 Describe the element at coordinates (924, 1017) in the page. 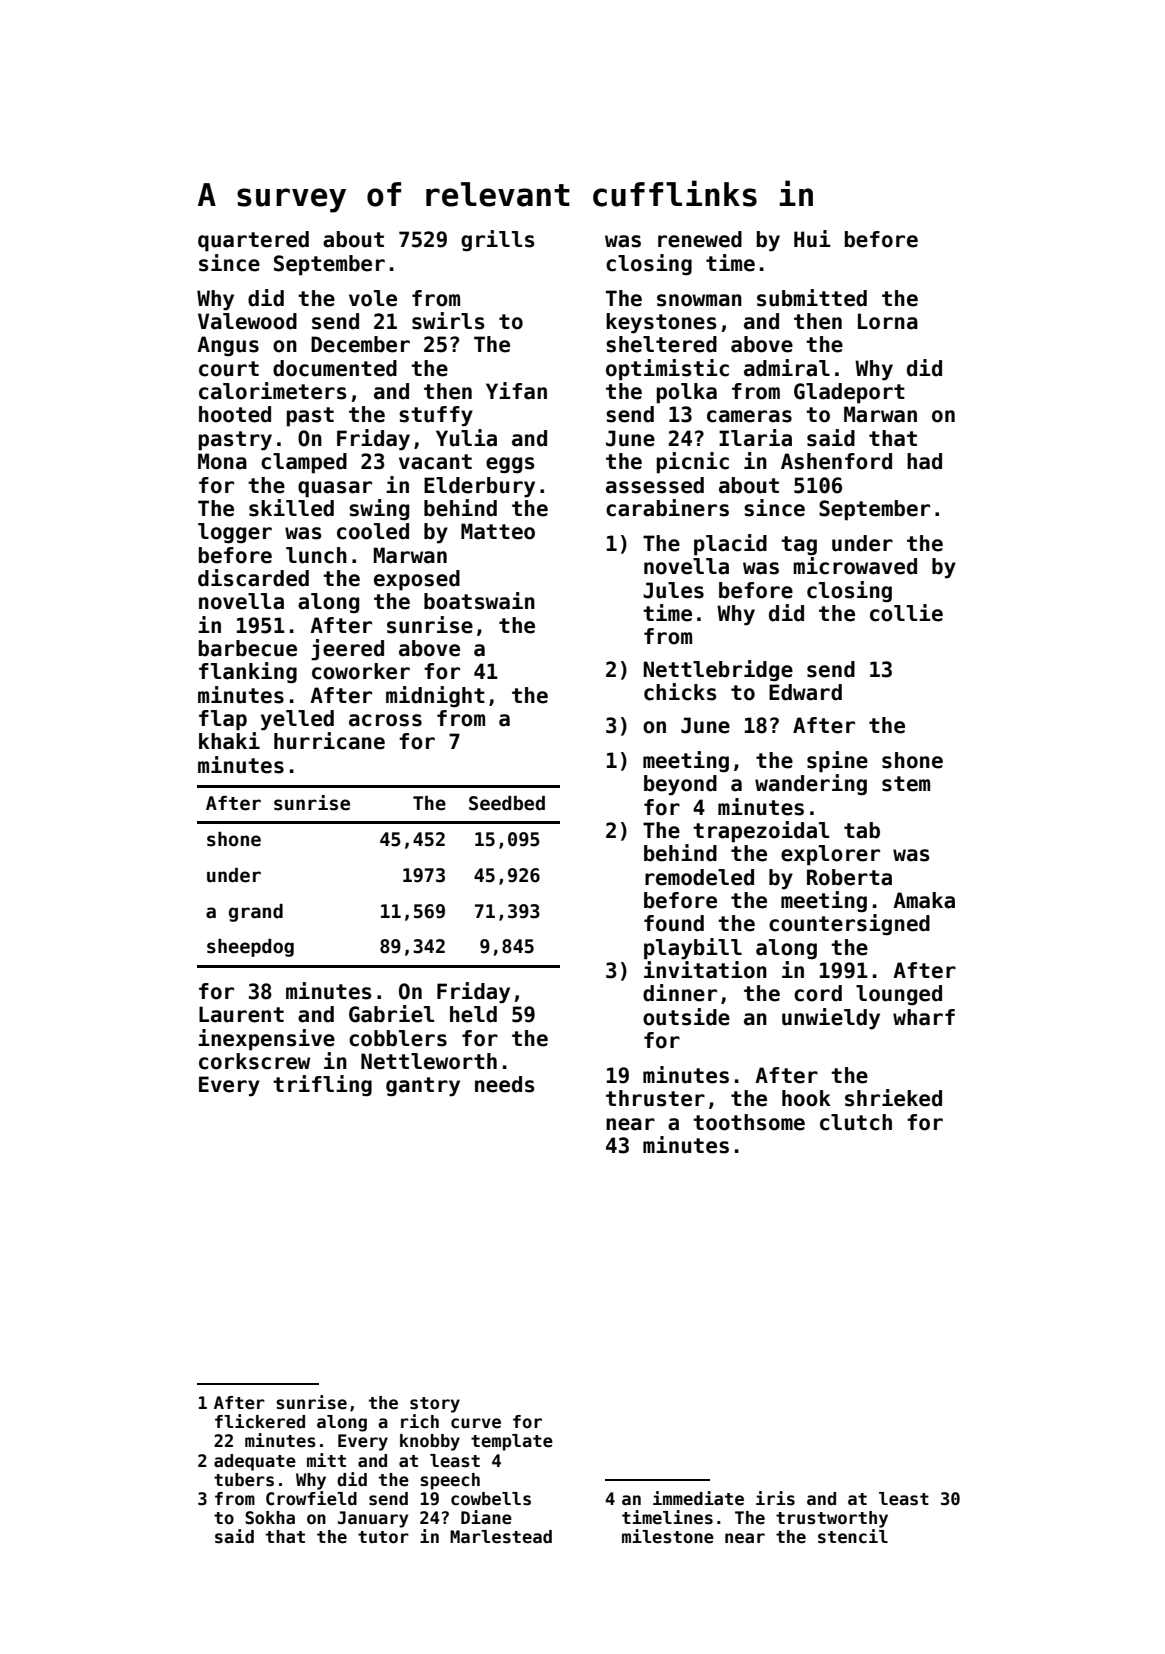

I see `wharf` at that location.
